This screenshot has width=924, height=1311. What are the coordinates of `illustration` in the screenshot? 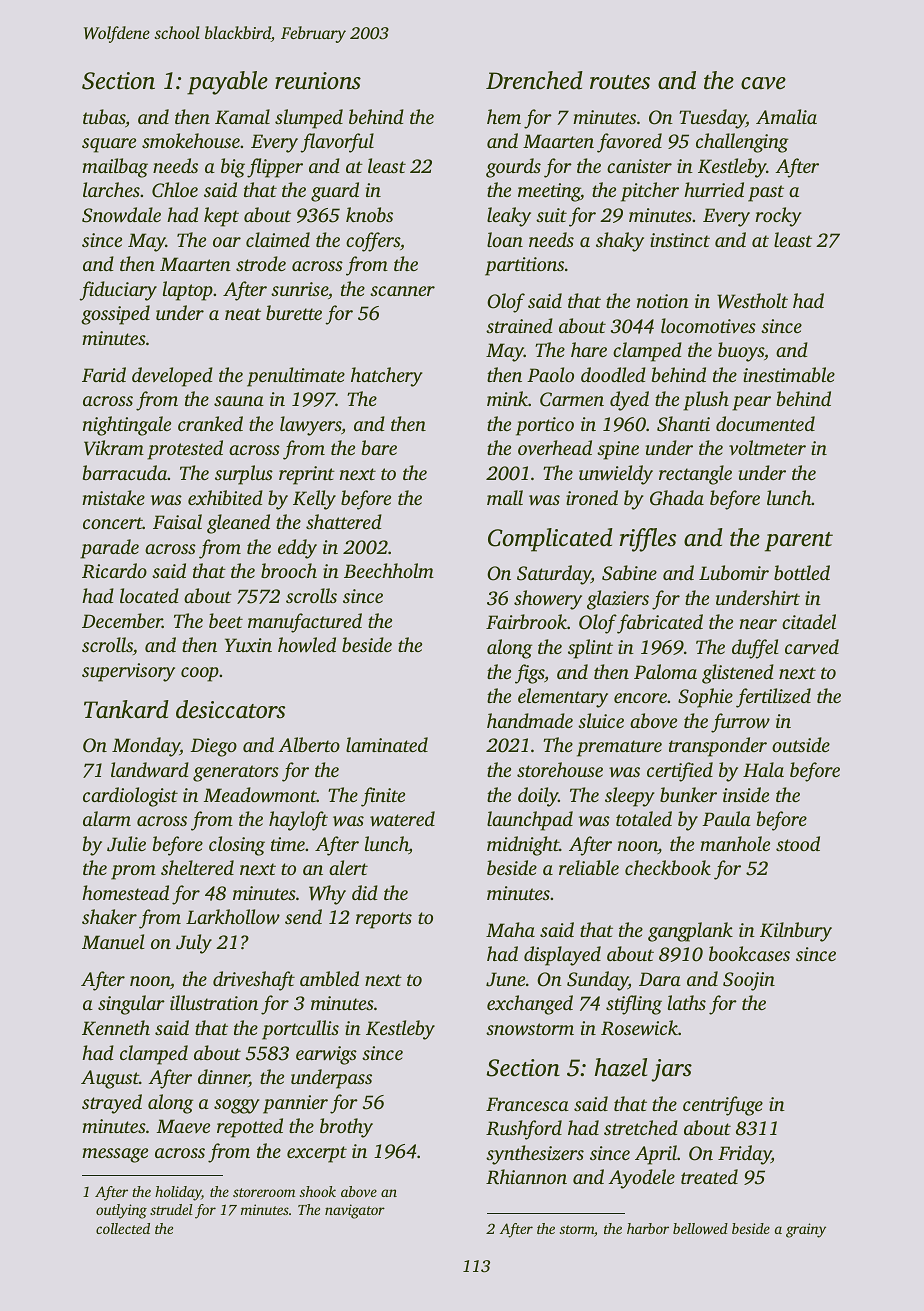 It's located at (214, 1002).
